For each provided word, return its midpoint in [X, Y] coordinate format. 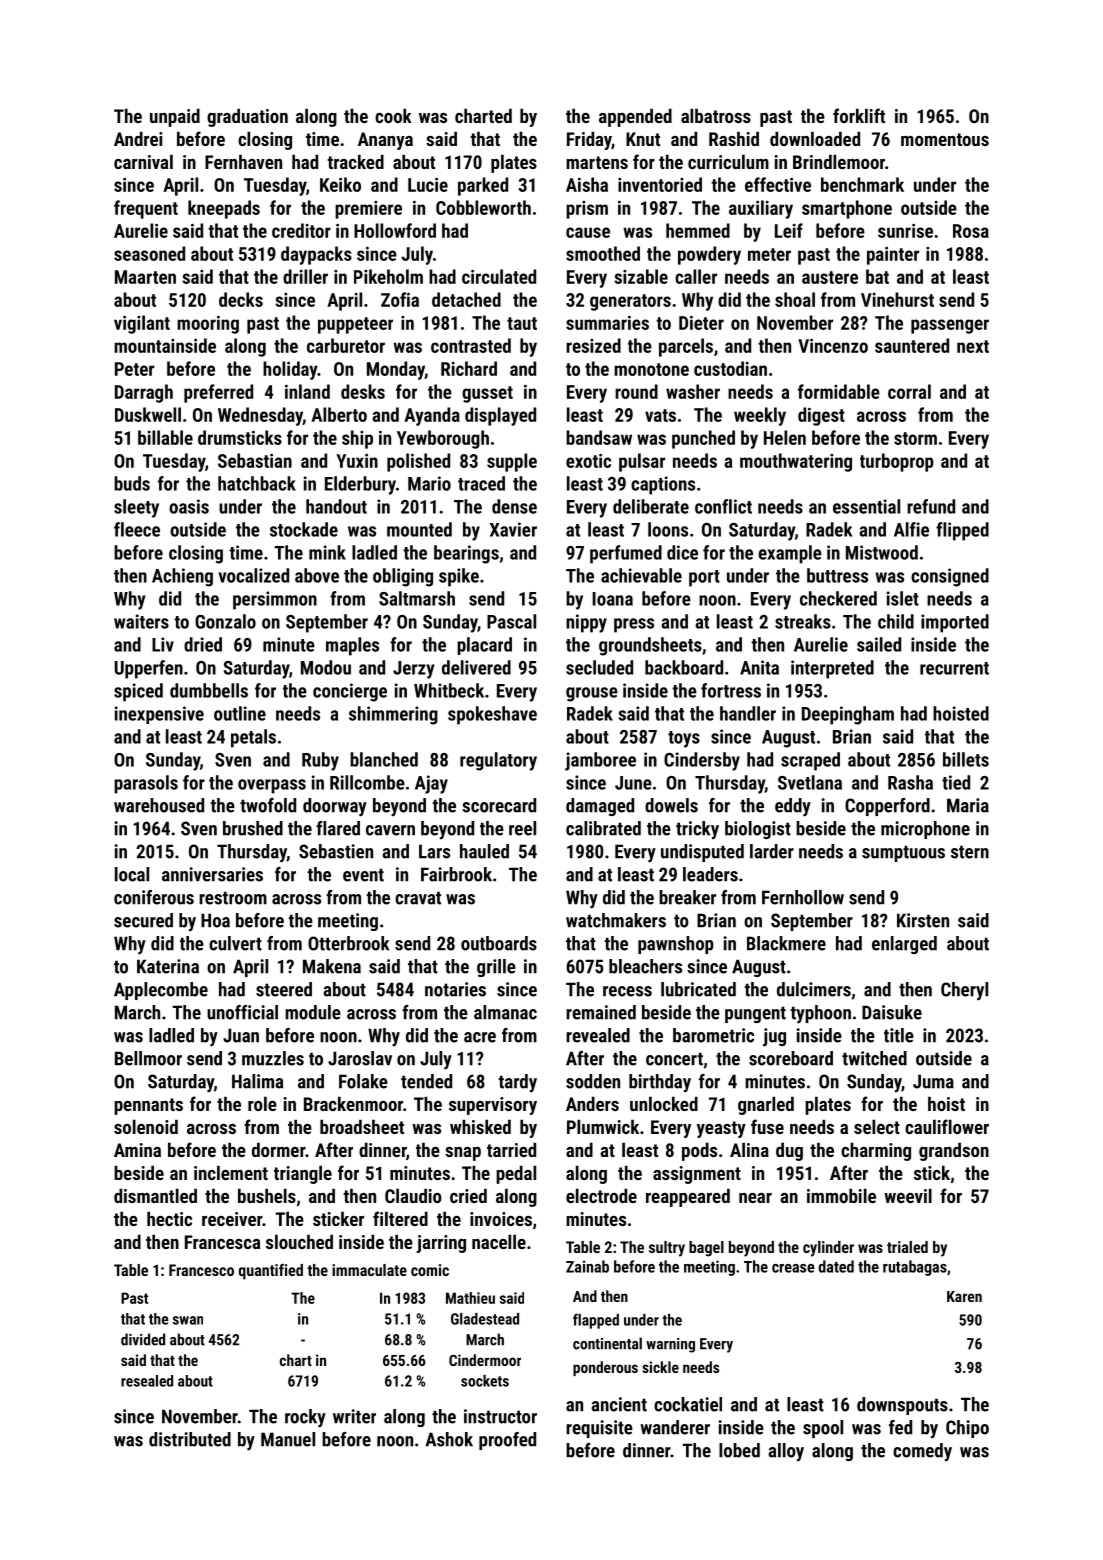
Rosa [971, 231]
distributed [190, 1439]
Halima [257, 1081]
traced [481, 483]
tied [956, 782]
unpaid [175, 117]
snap [463, 1154]
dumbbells [209, 690]
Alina [749, 1149]
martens [597, 162]
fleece [137, 529]
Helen [785, 437]
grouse [592, 694]
